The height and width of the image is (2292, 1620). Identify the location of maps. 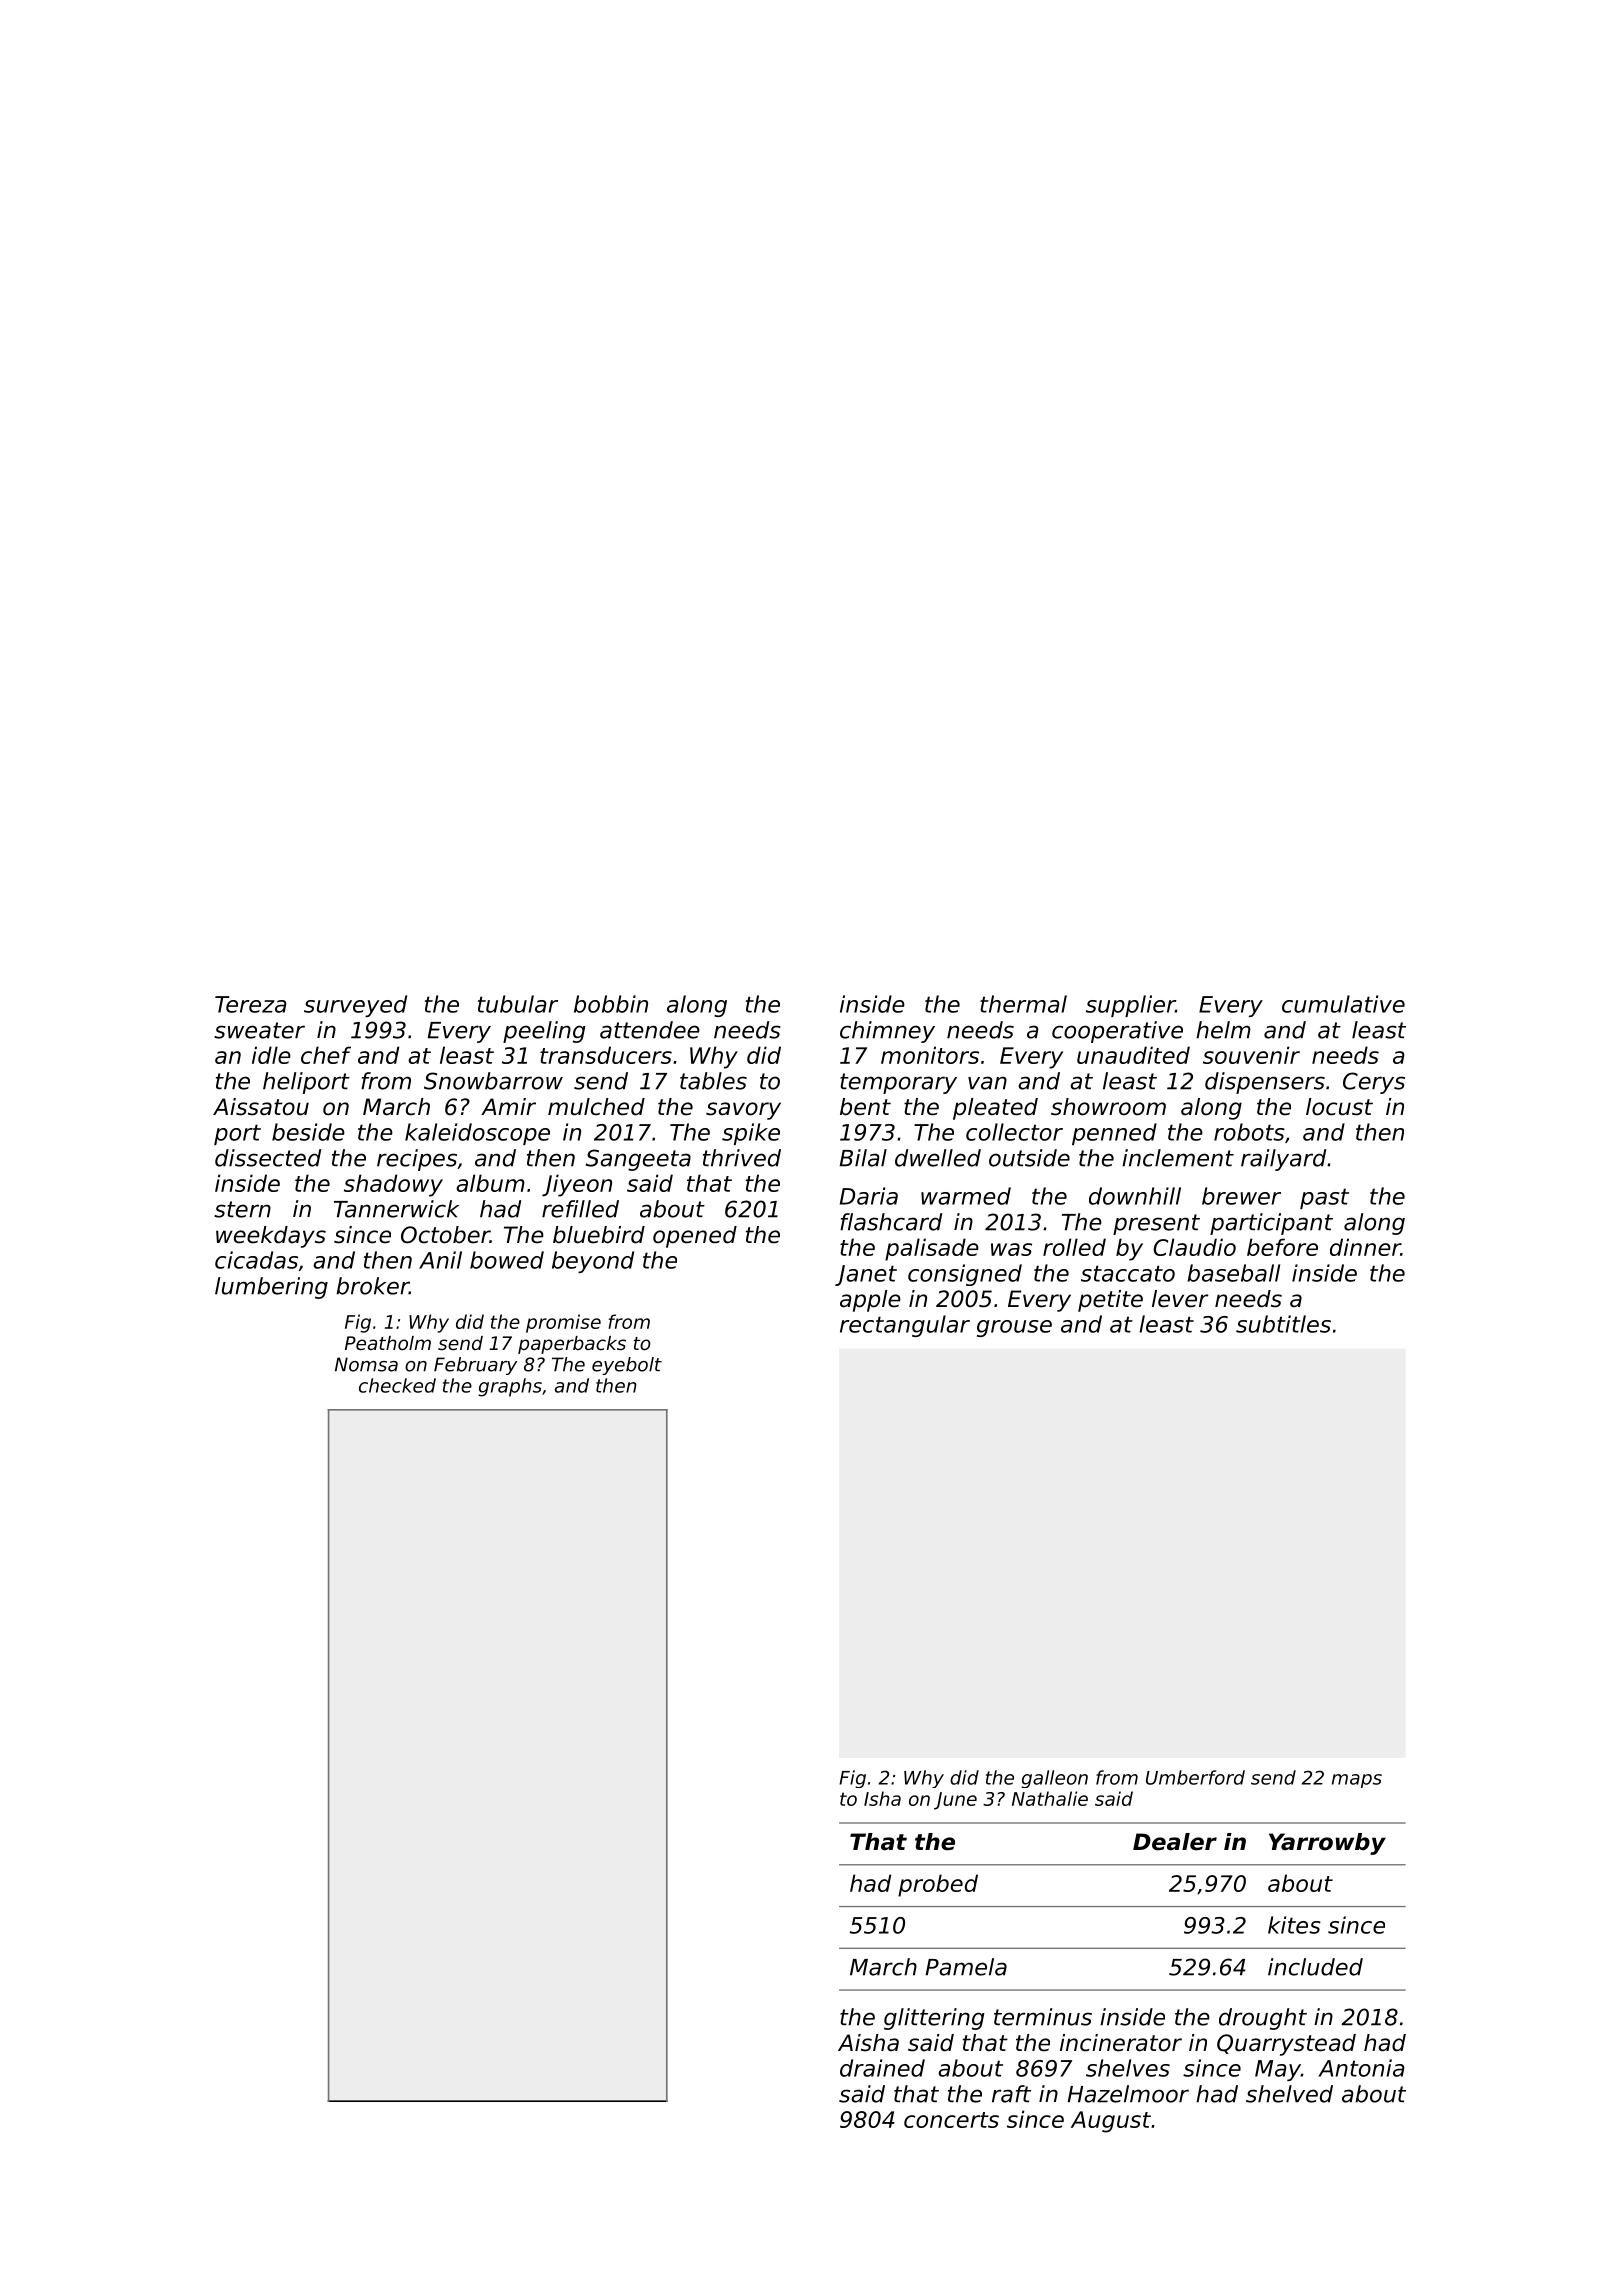
(1357, 1781).
